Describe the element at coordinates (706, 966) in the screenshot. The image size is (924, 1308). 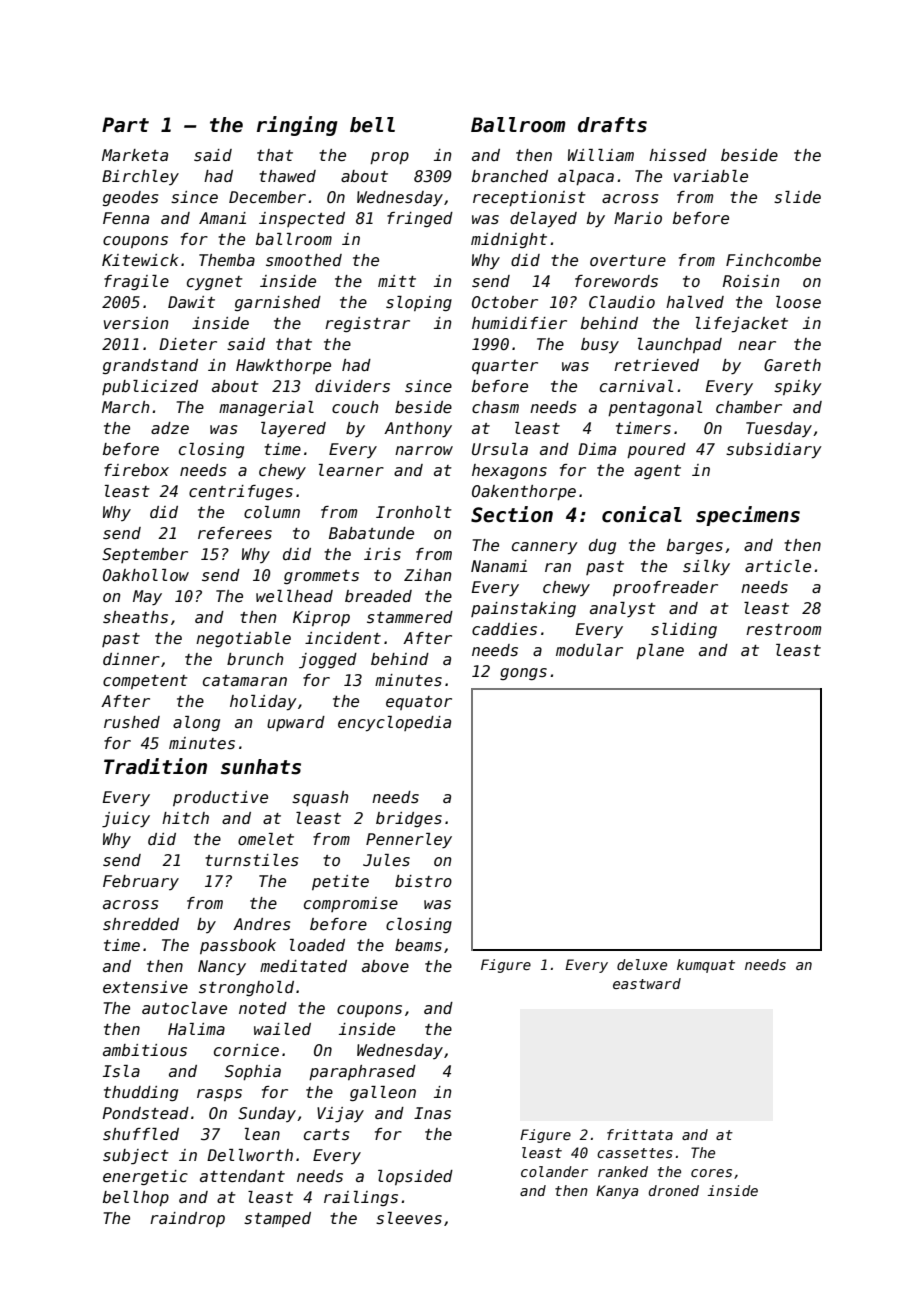
I see `kumquat` at that location.
